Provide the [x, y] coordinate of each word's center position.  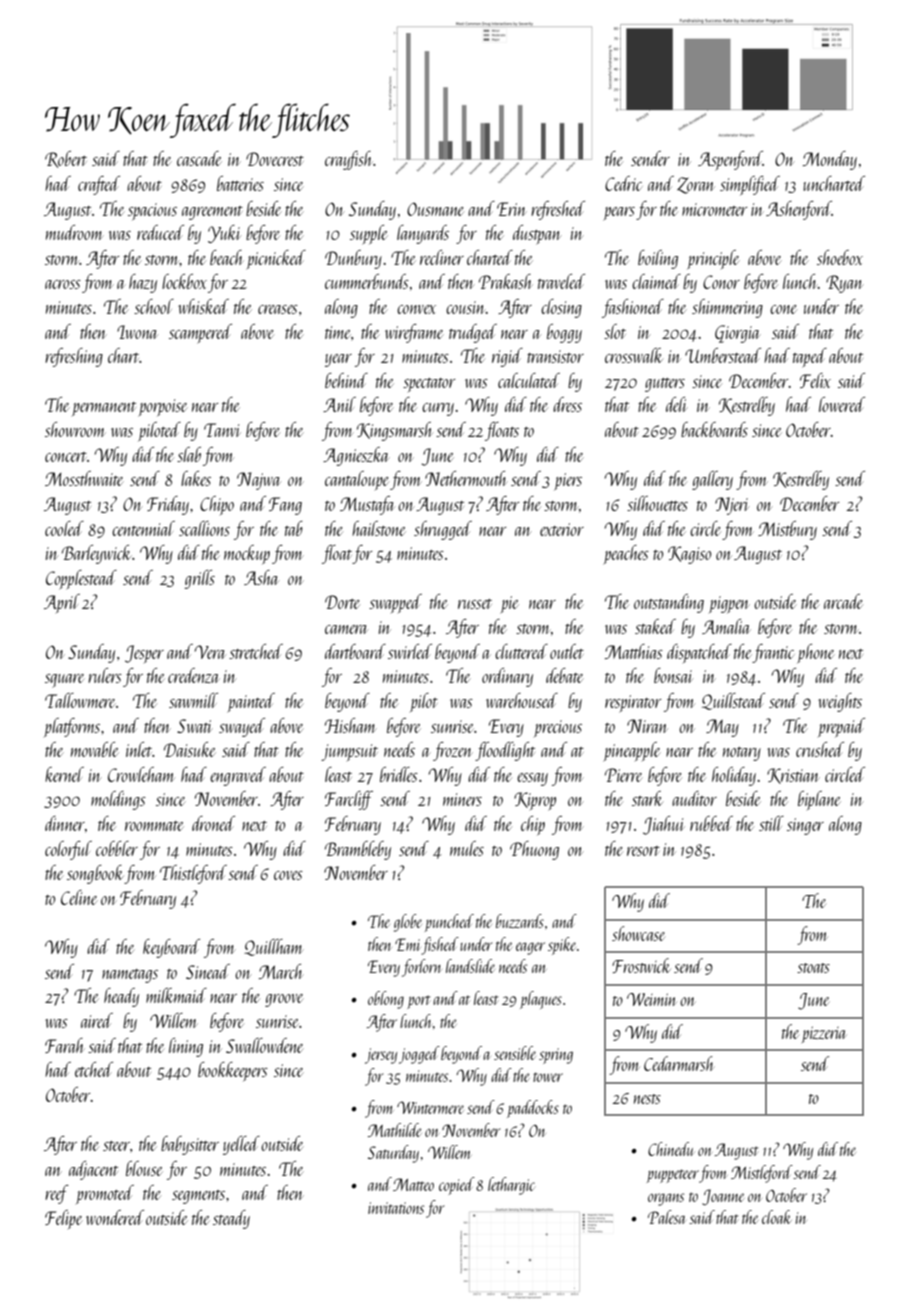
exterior [562, 529]
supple [368, 234]
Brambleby [358, 850]
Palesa [666, 1217]
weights [840, 702]
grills [199, 579]
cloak [777, 1217]
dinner [65, 823]
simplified [750, 185]
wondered [115, 1217]
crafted [99, 185]
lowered [842, 404]
